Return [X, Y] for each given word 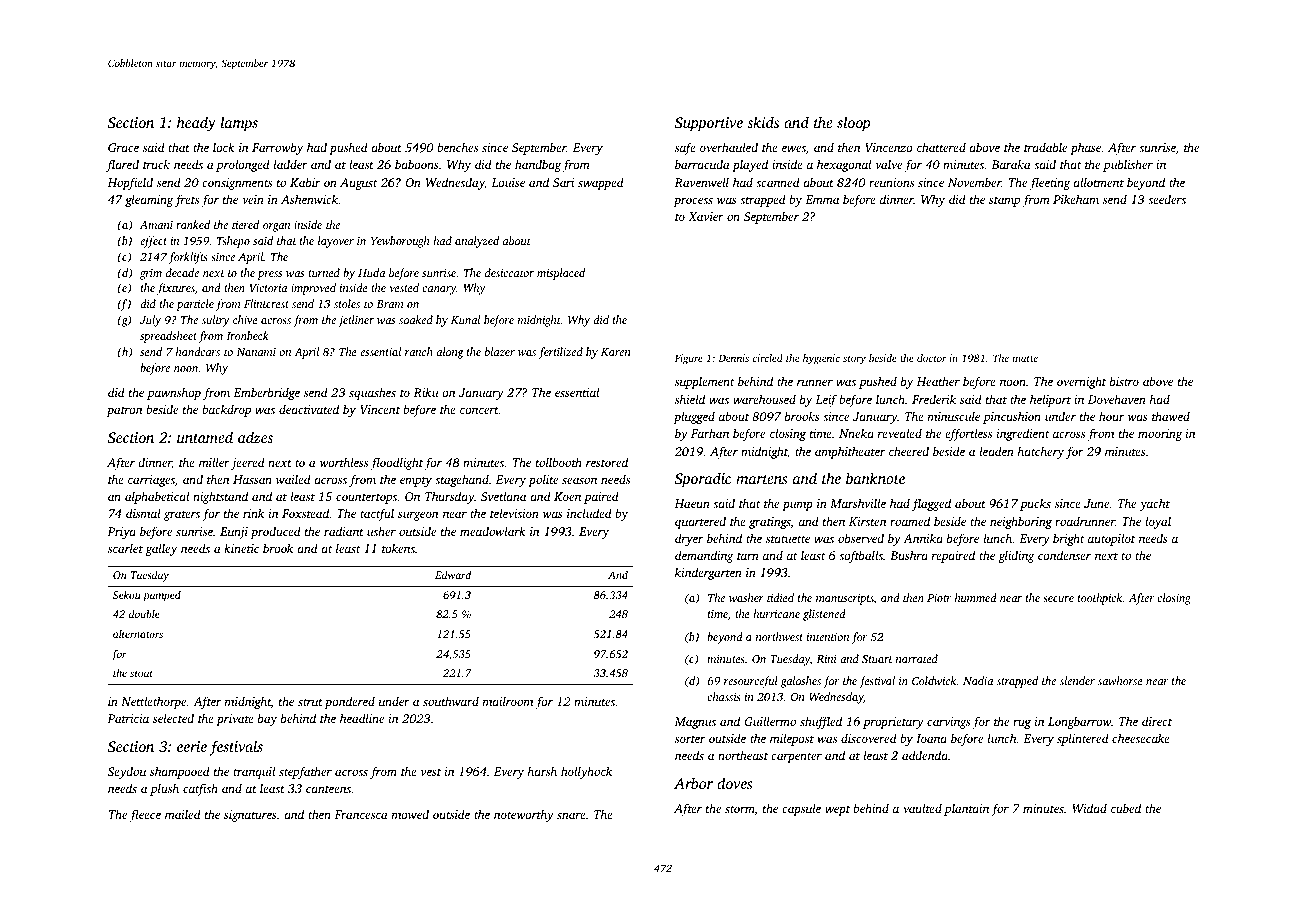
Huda [371, 272]
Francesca [361, 814]
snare [571, 815]
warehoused [764, 399]
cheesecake [1141, 738]
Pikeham [1076, 199]
